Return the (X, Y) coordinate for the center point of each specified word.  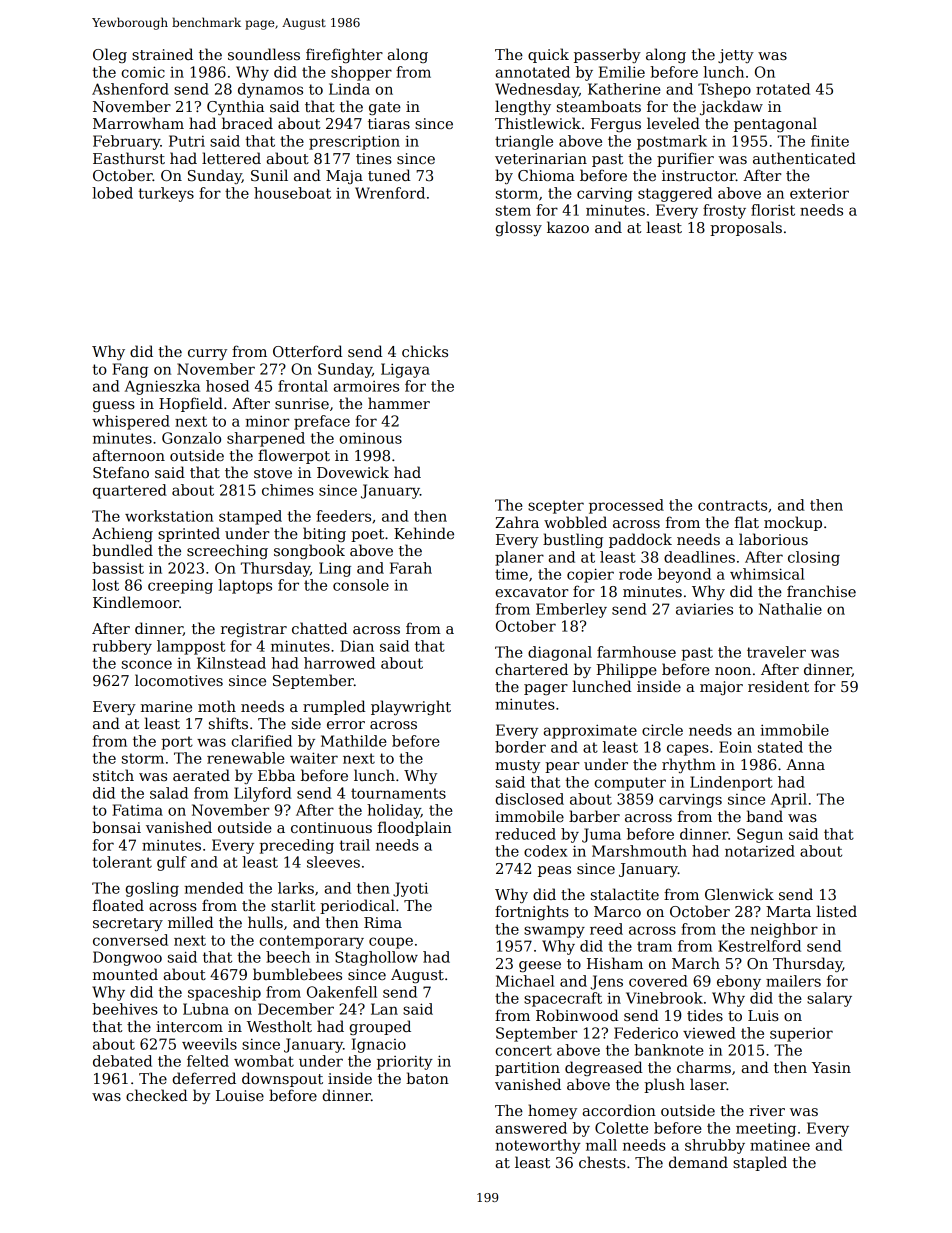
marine (166, 706)
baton (427, 1078)
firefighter (344, 55)
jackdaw (731, 107)
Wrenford (390, 193)
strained (162, 54)
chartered (531, 669)
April (789, 800)
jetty (736, 56)
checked (157, 1095)
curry (207, 354)
